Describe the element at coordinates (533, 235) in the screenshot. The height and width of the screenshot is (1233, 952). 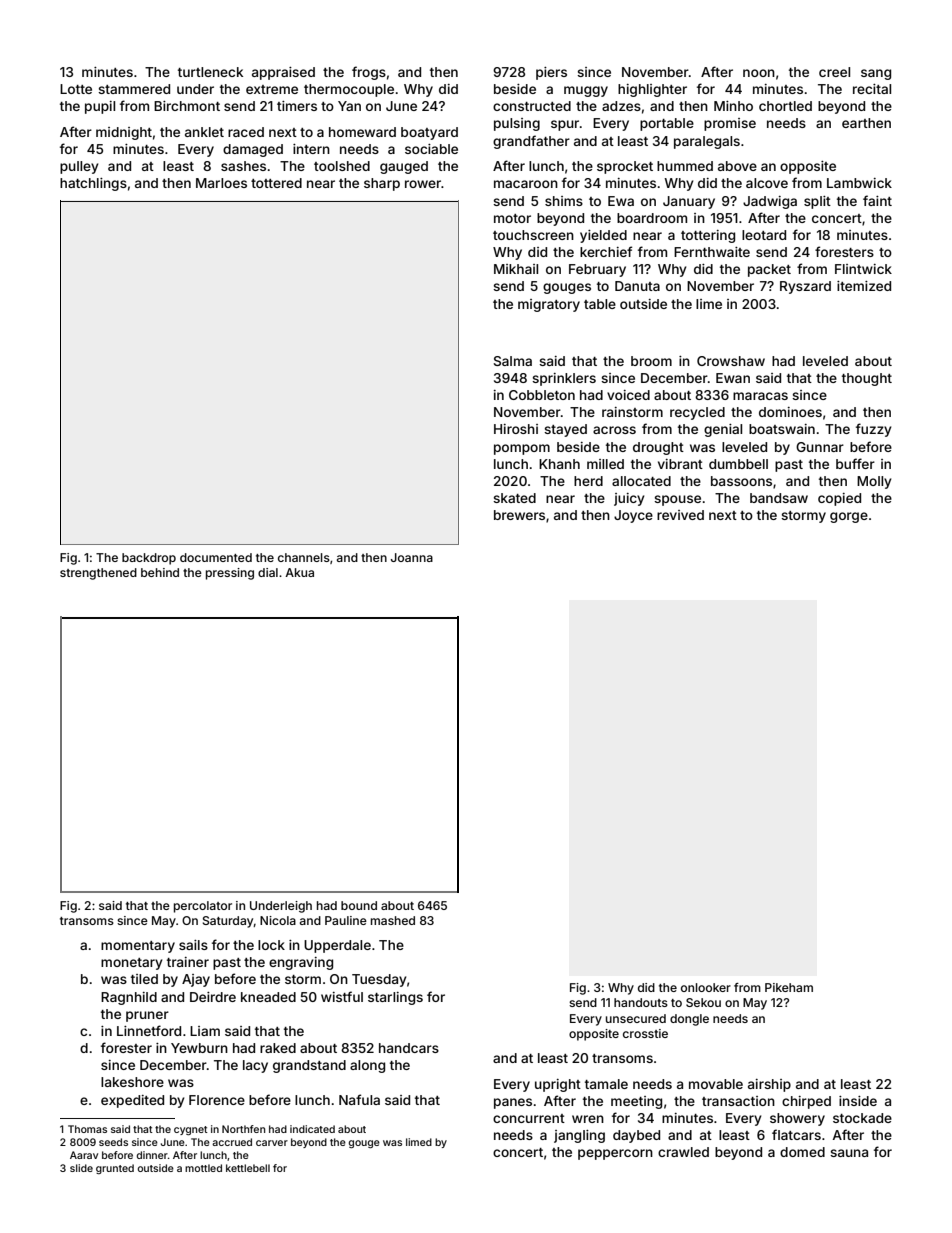
I see `touchscreen` at that location.
